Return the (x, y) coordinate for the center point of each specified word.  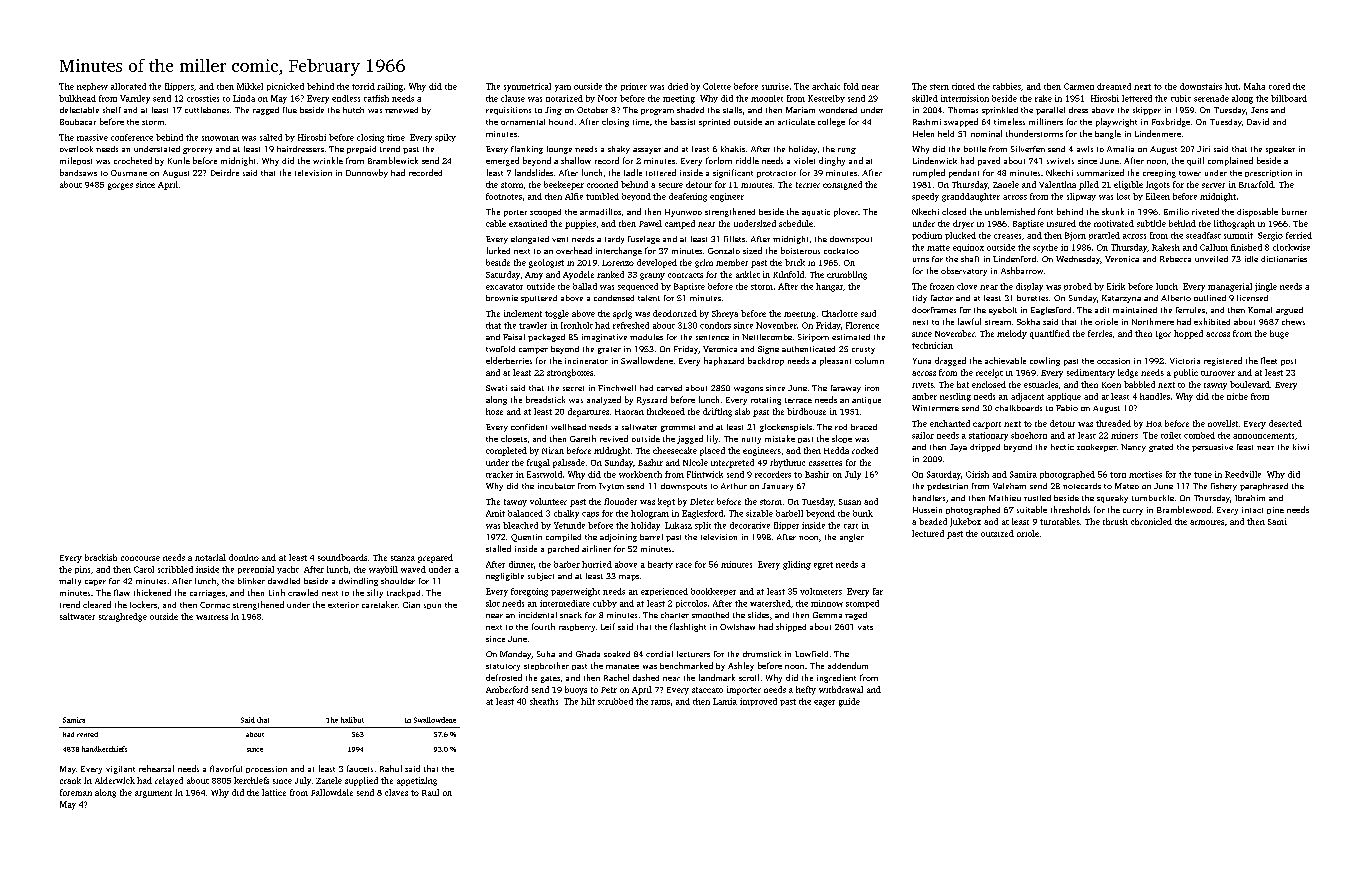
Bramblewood (1184, 509)
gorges (120, 186)
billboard (1289, 98)
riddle (747, 160)
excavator (504, 287)
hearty (660, 565)
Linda (244, 98)
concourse (140, 558)
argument (153, 794)
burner (1294, 211)
